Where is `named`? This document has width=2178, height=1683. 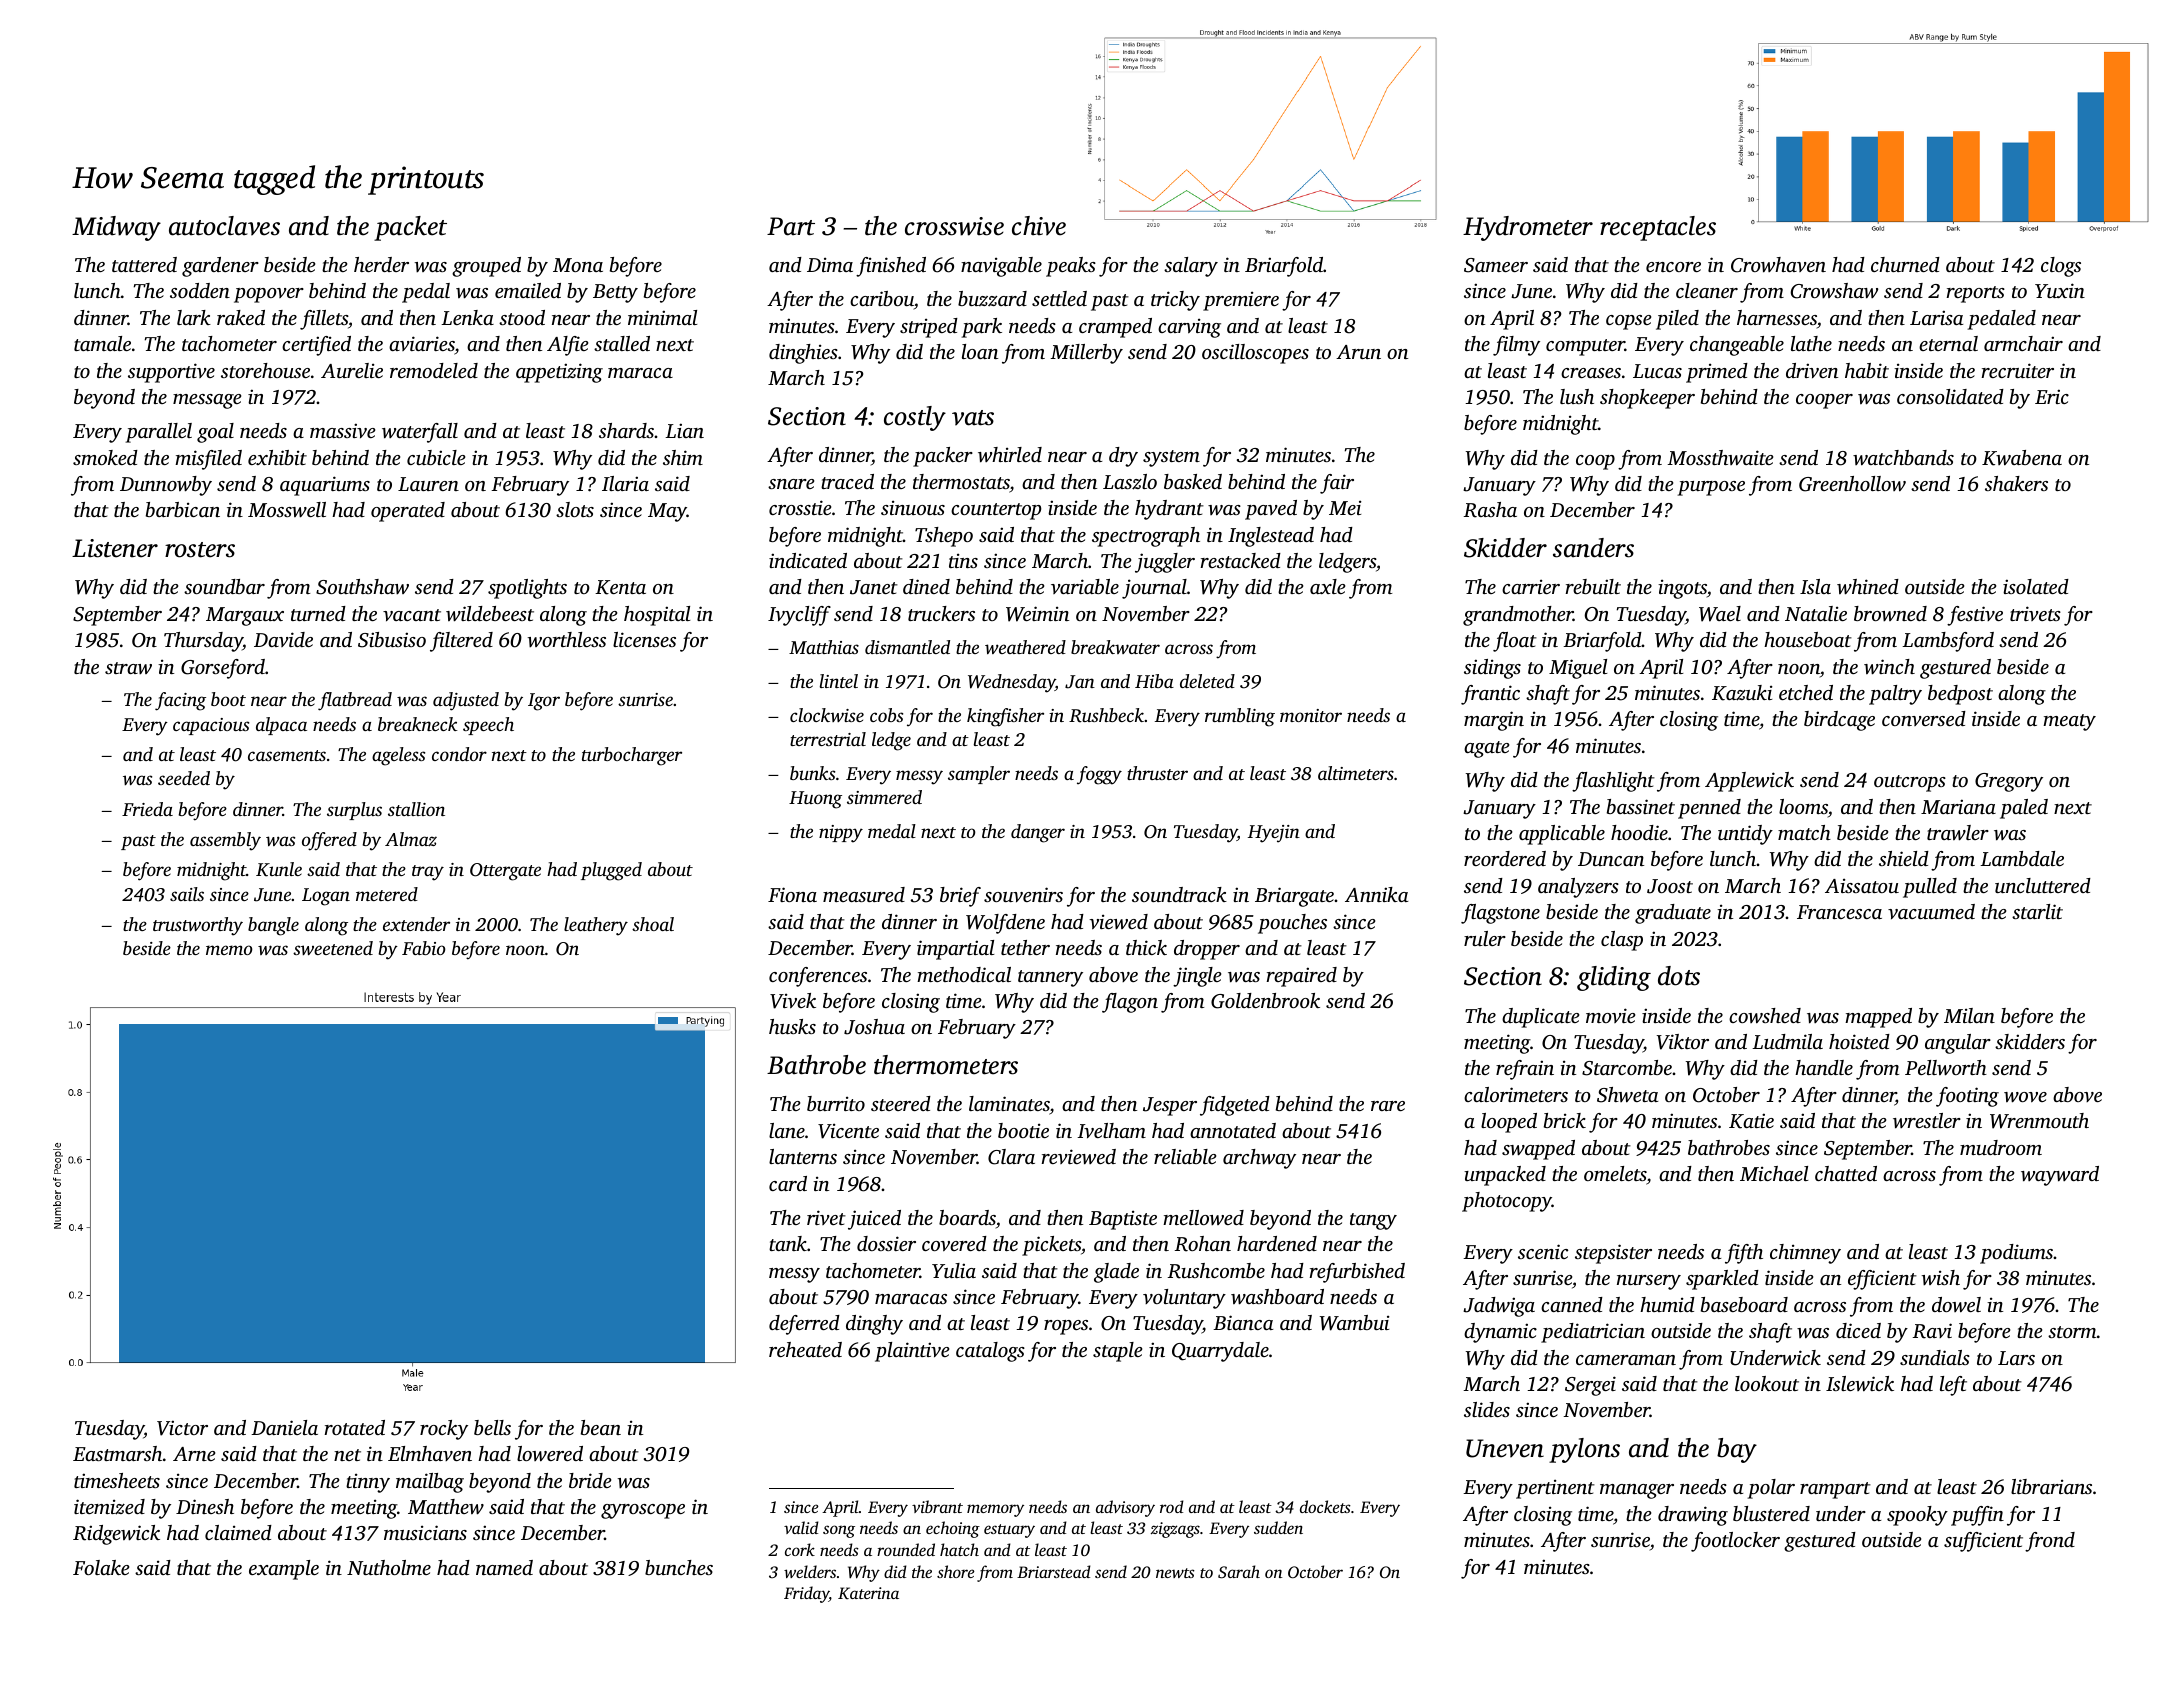
named is located at coordinates (504, 1567).
